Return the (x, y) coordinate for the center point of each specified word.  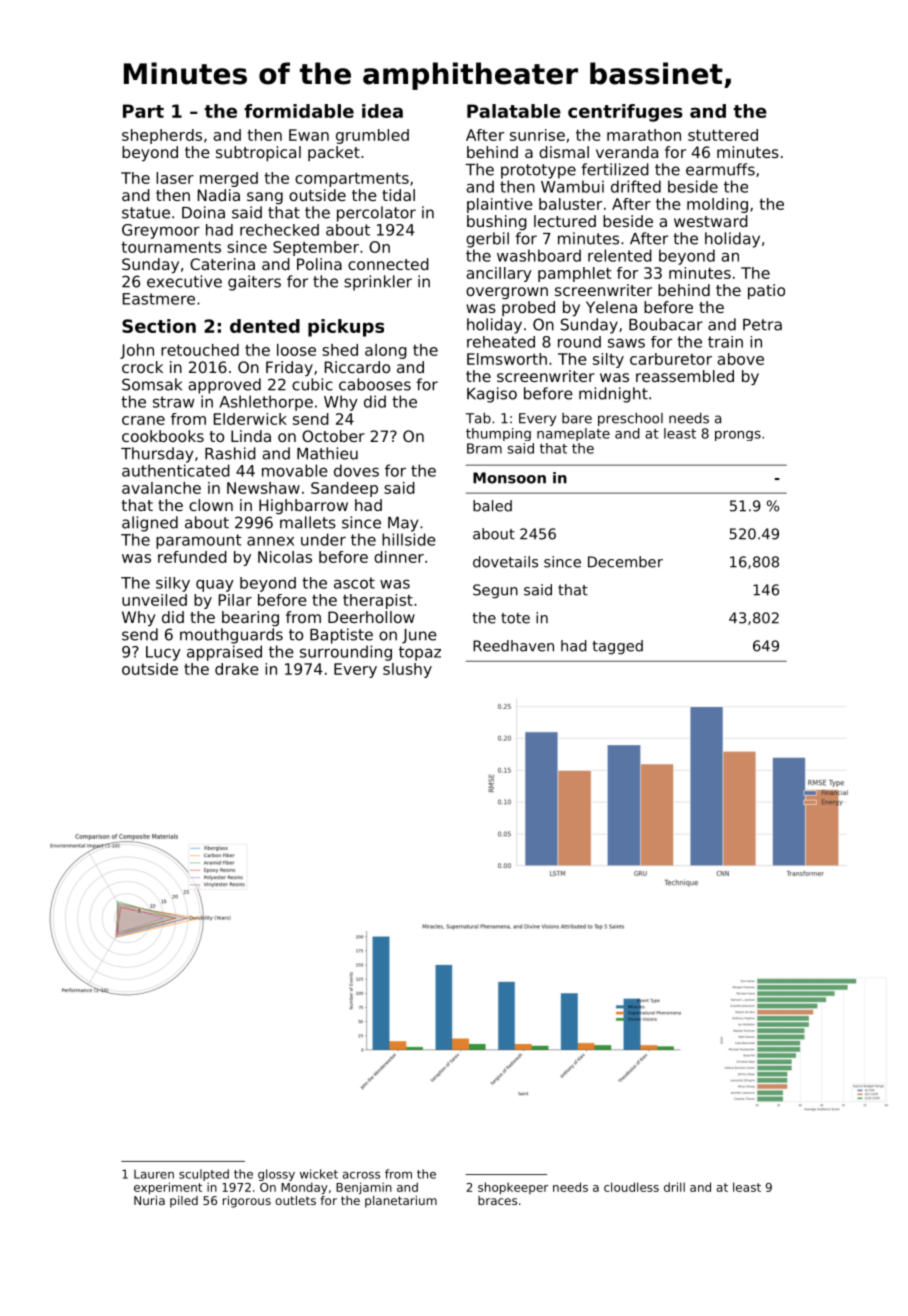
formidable (299, 111)
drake (236, 669)
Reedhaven (513, 646)
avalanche (161, 488)
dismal (564, 152)
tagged (617, 647)
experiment (168, 1188)
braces (497, 1200)
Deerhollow (371, 617)
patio (766, 292)
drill (674, 1187)
